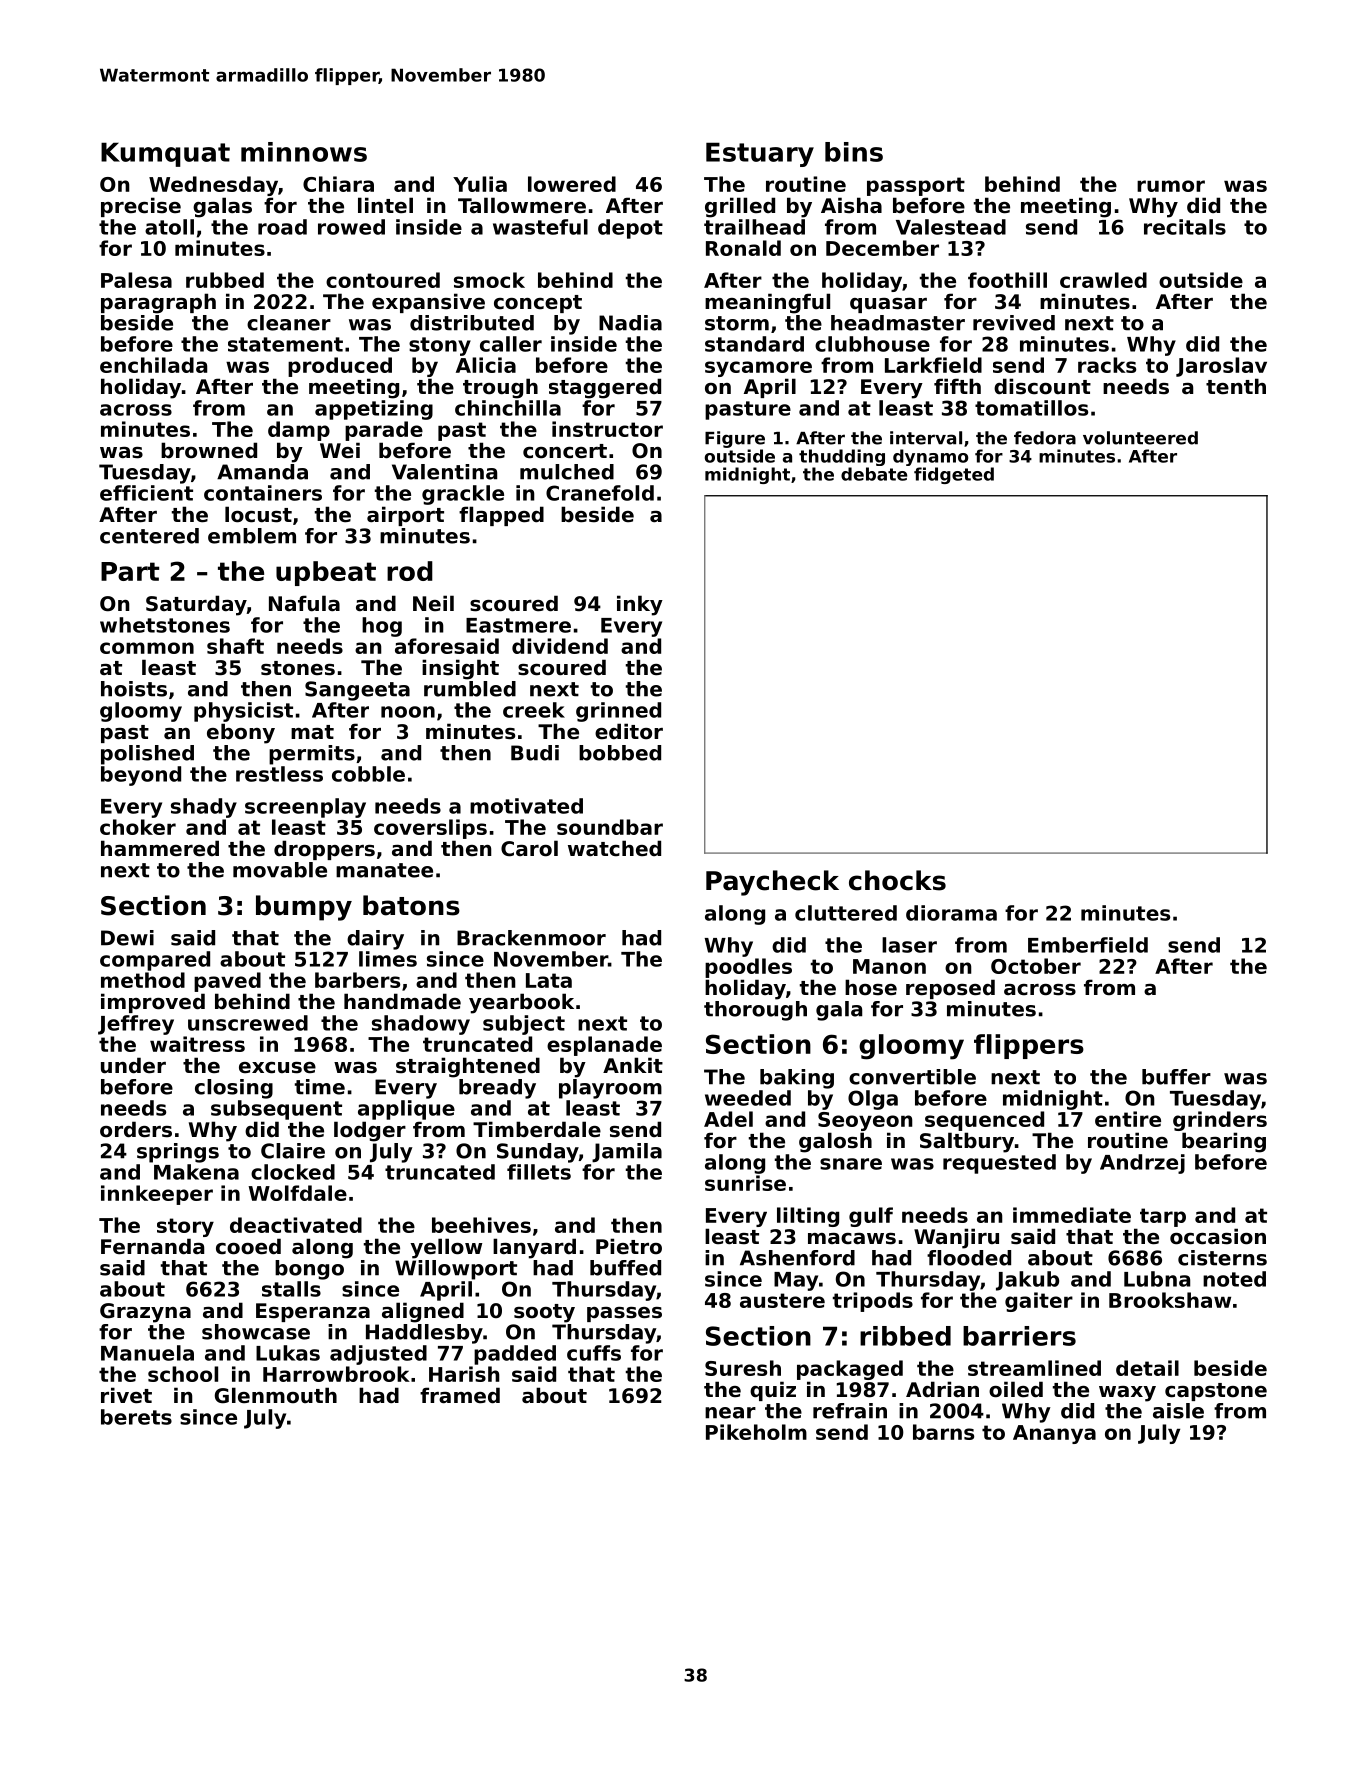 This screenshot has height=1768, width=1367. What do you see at coordinates (534, 1248) in the screenshot?
I see `lanyard` at bounding box center [534, 1248].
